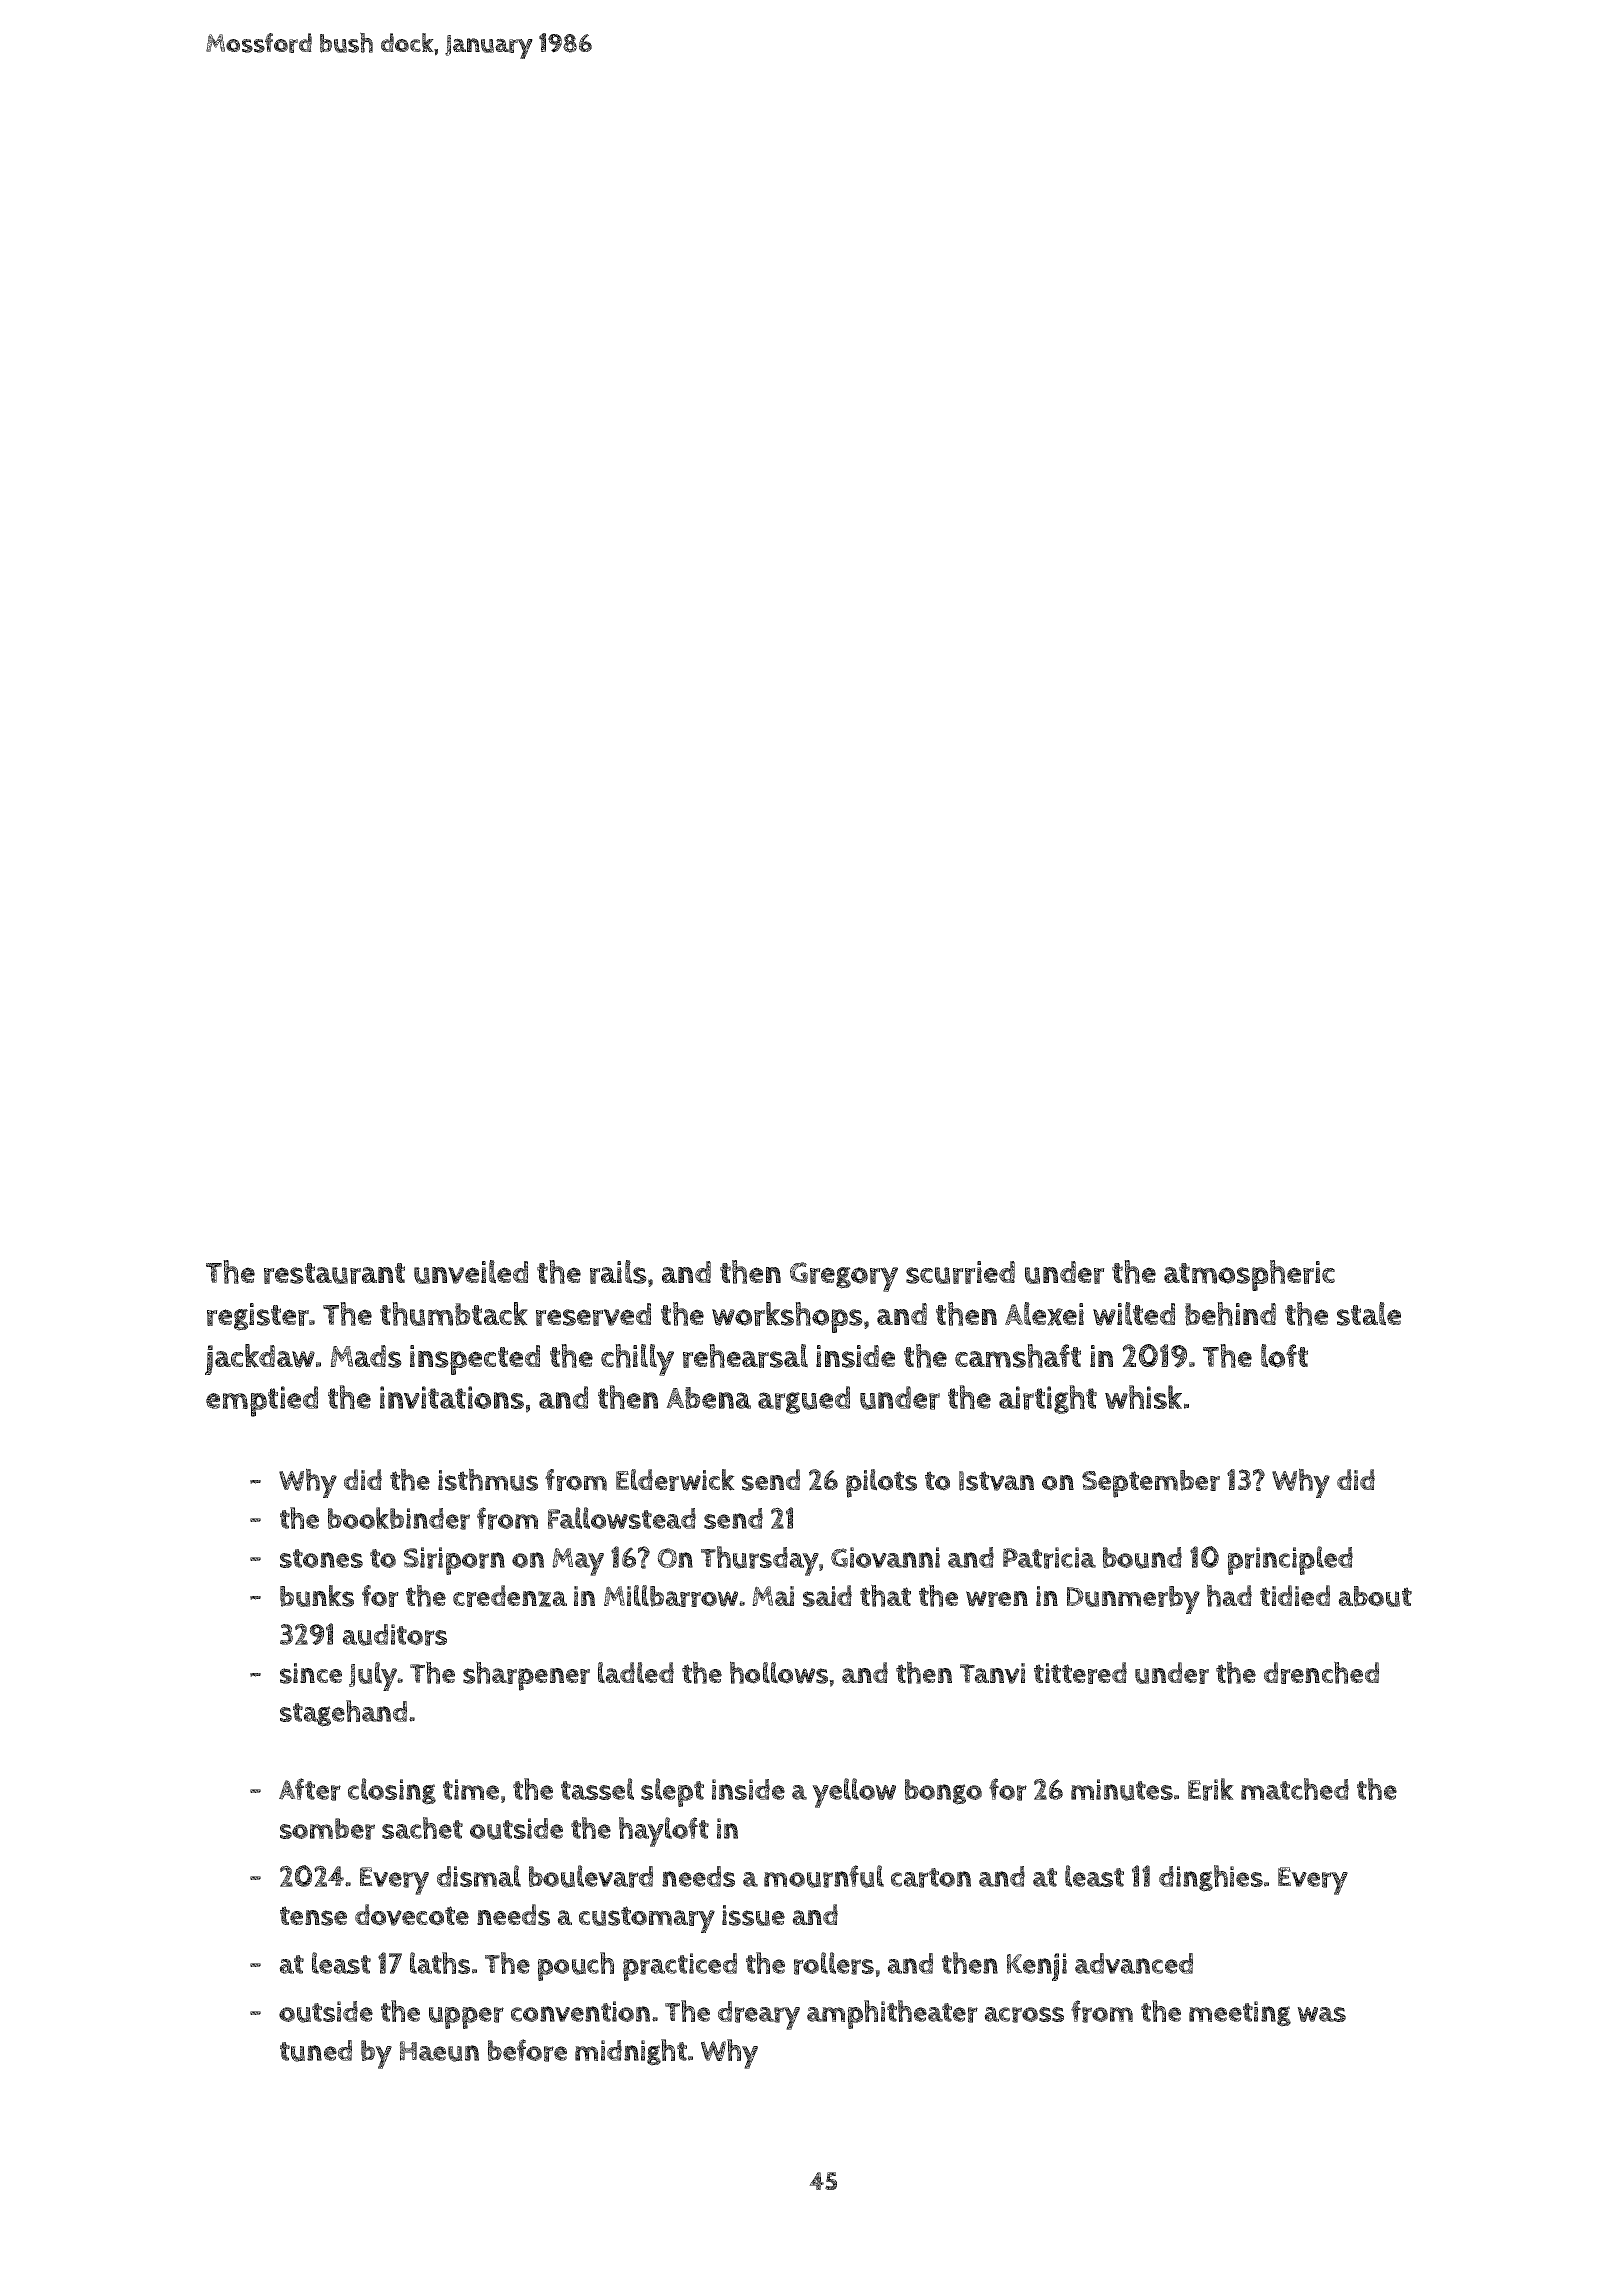  What do you see at coordinates (526, 1676) in the image?
I see `sharpener` at bounding box center [526, 1676].
